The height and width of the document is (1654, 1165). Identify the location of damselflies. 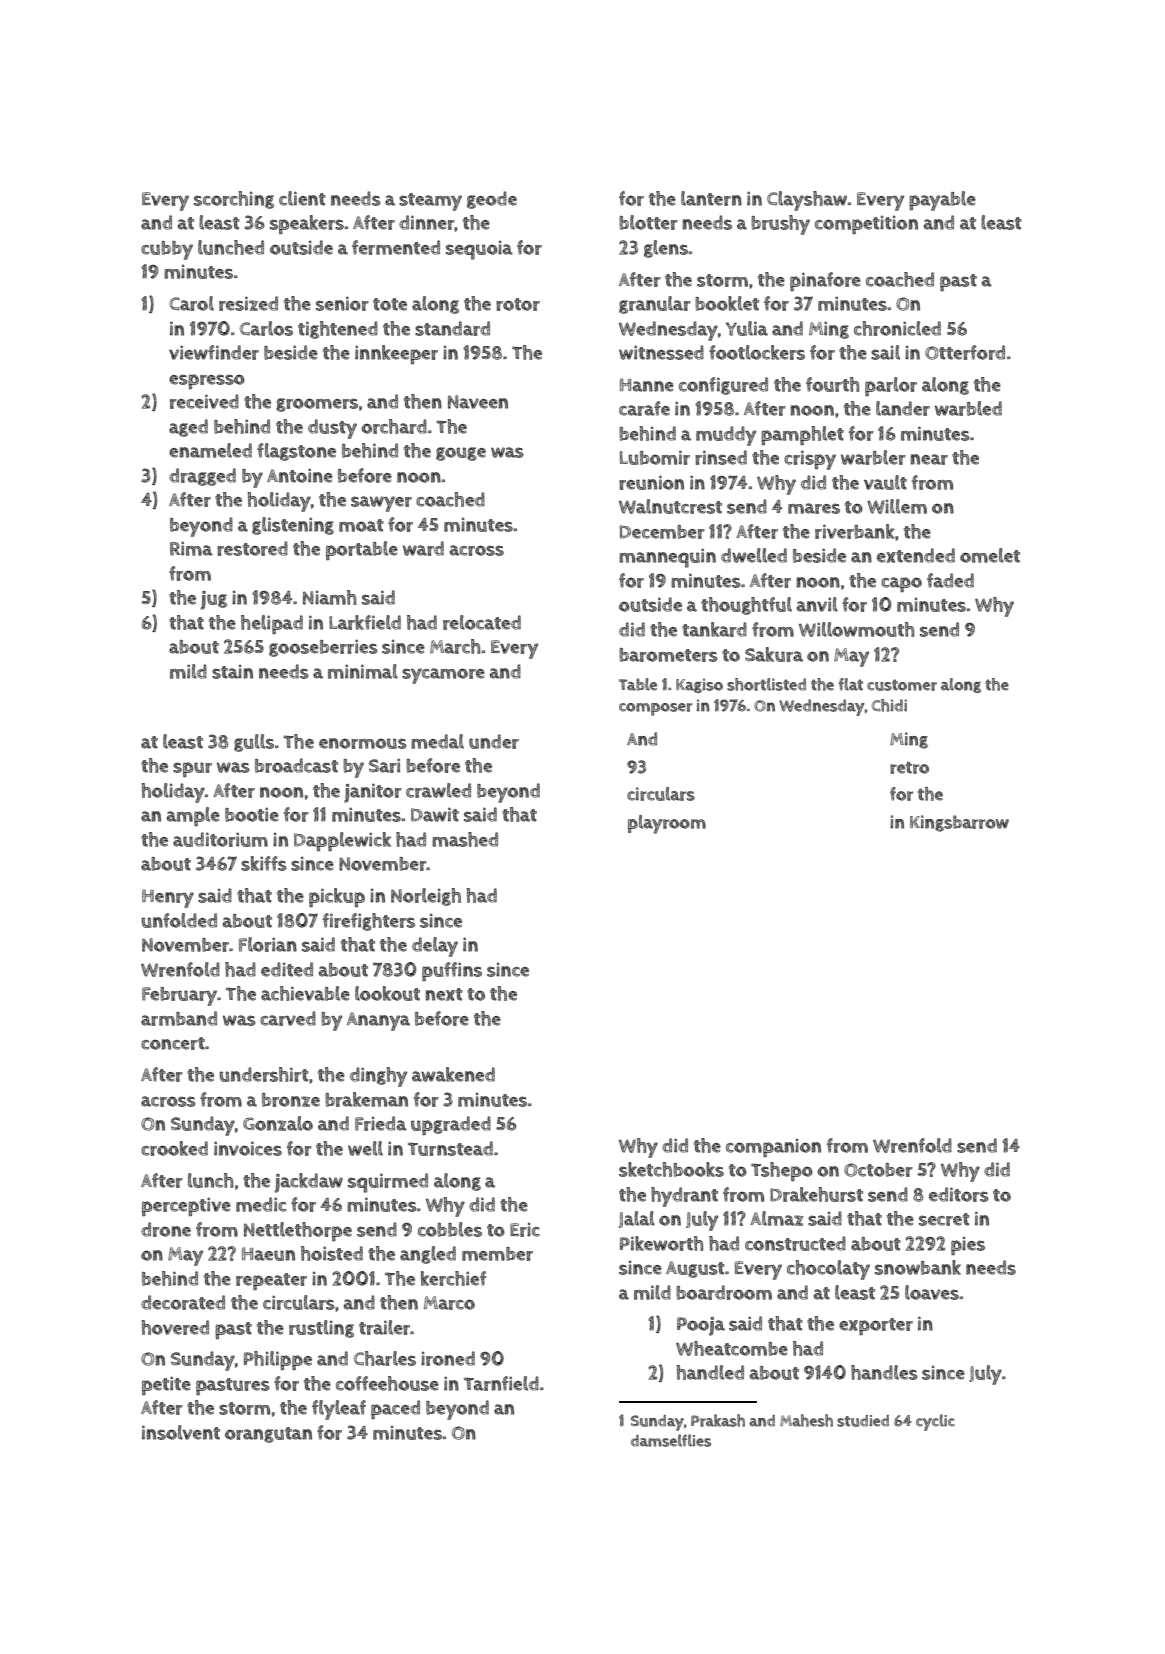
(671, 1440).
